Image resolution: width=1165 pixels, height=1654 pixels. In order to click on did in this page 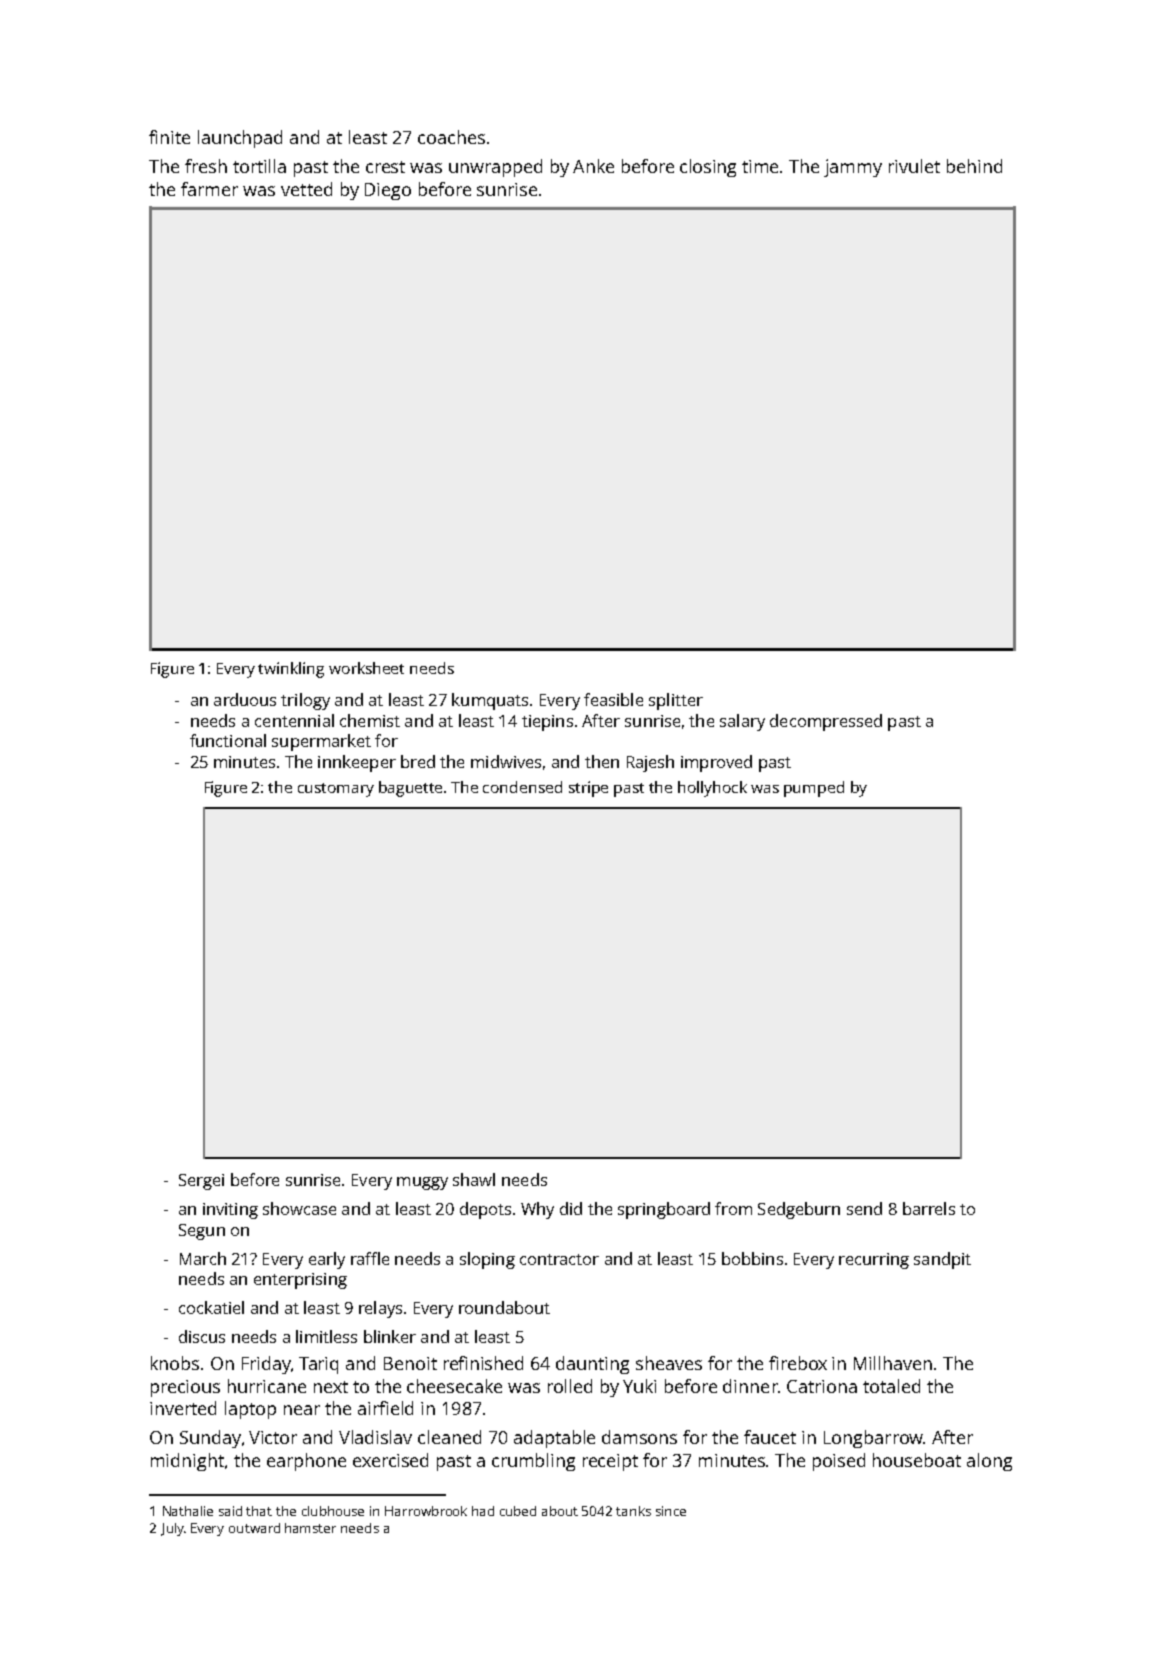, I will do `click(571, 1208)`.
